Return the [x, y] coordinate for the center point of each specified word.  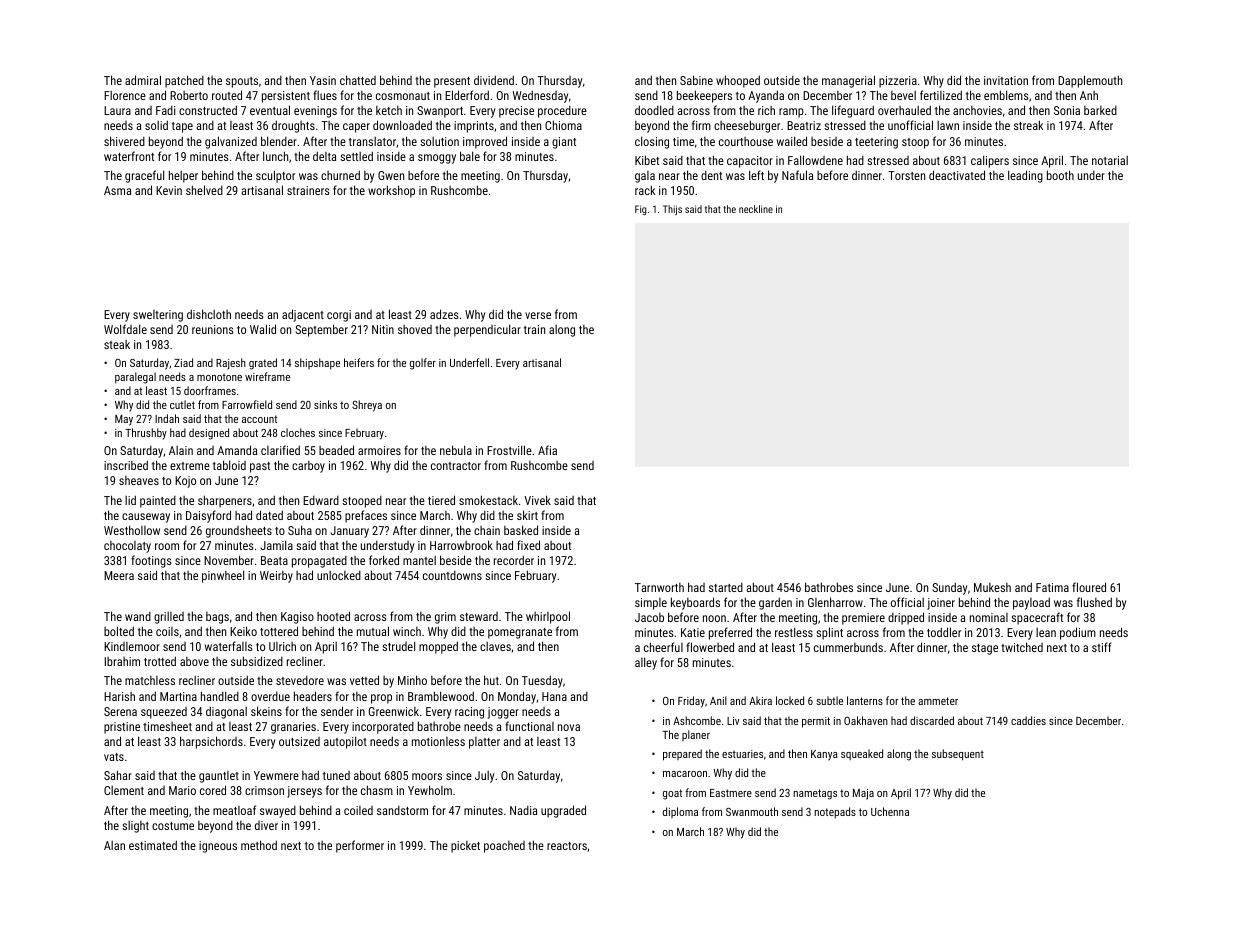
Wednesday [540, 96]
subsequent [958, 755]
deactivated [957, 175]
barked [1100, 110]
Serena [120, 711]
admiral [143, 80]
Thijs [672, 210]
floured [1089, 587]
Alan [114, 845]
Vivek [537, 500]
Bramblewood [441, 696]
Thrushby [146, 434]
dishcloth [209, 314]
